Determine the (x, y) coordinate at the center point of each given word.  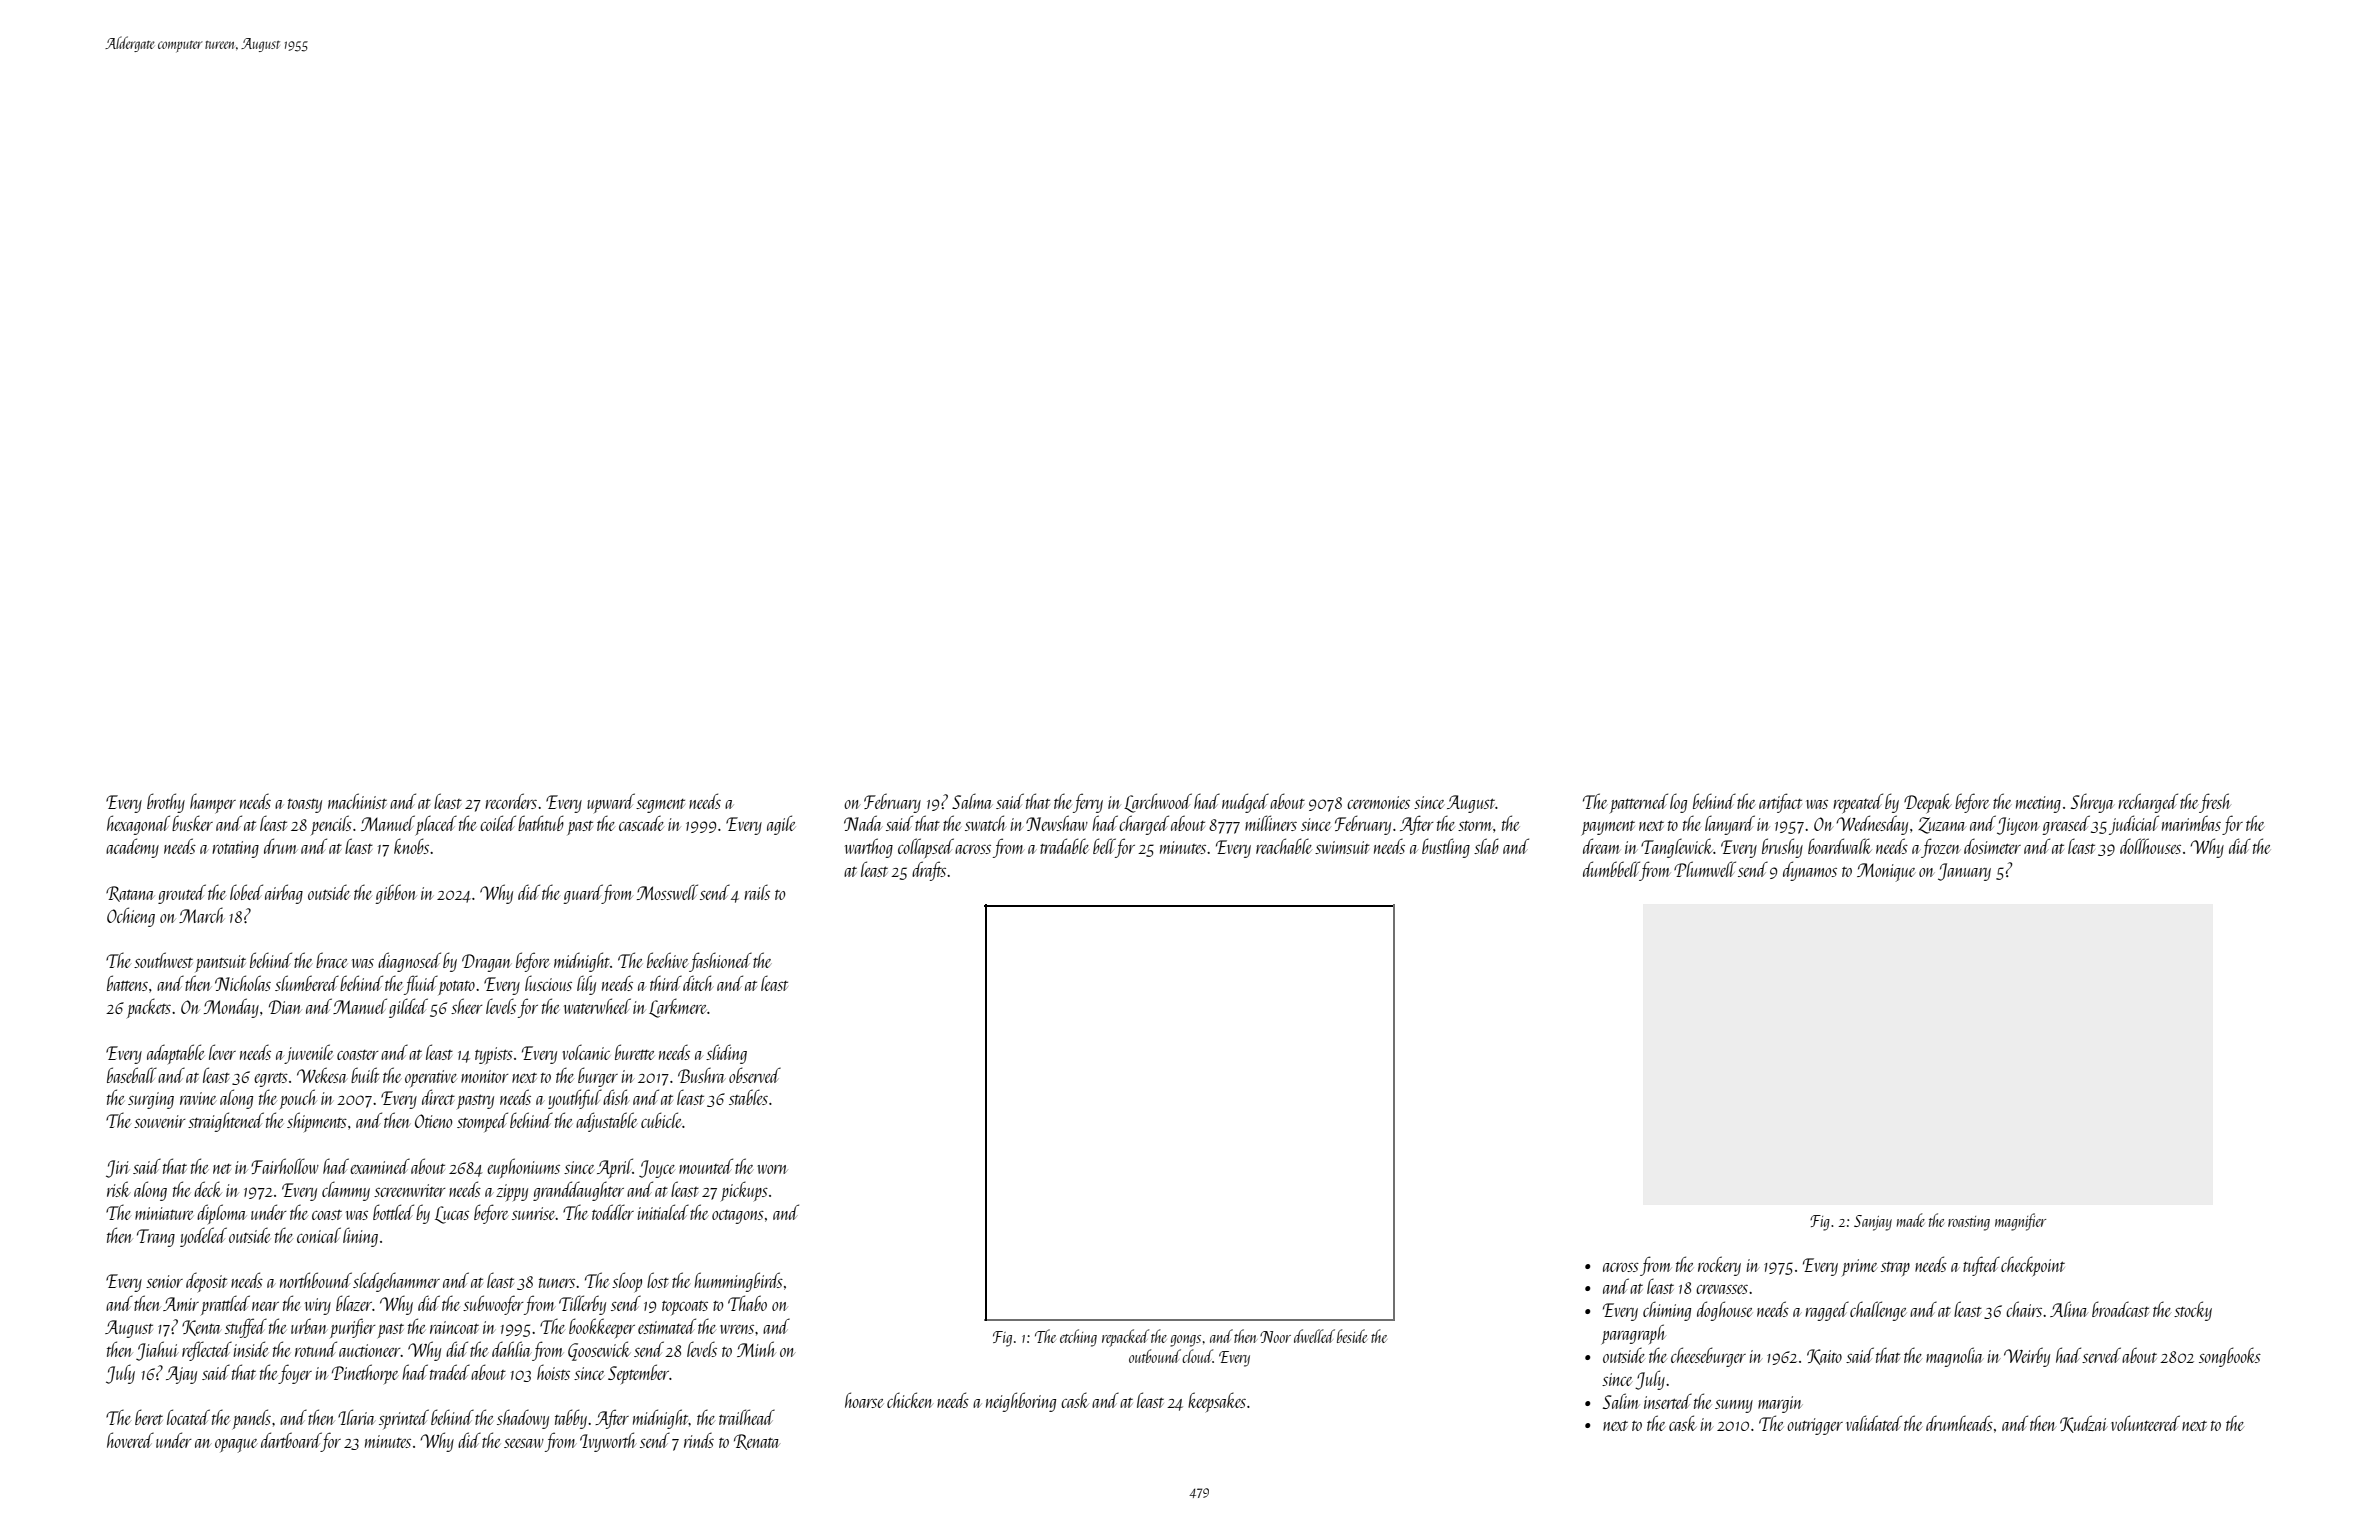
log (1678, 803)
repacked (1125, 1338)
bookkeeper (602, 1328)
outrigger (1815, 1426)
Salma (972, 801)
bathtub (541, 823)
